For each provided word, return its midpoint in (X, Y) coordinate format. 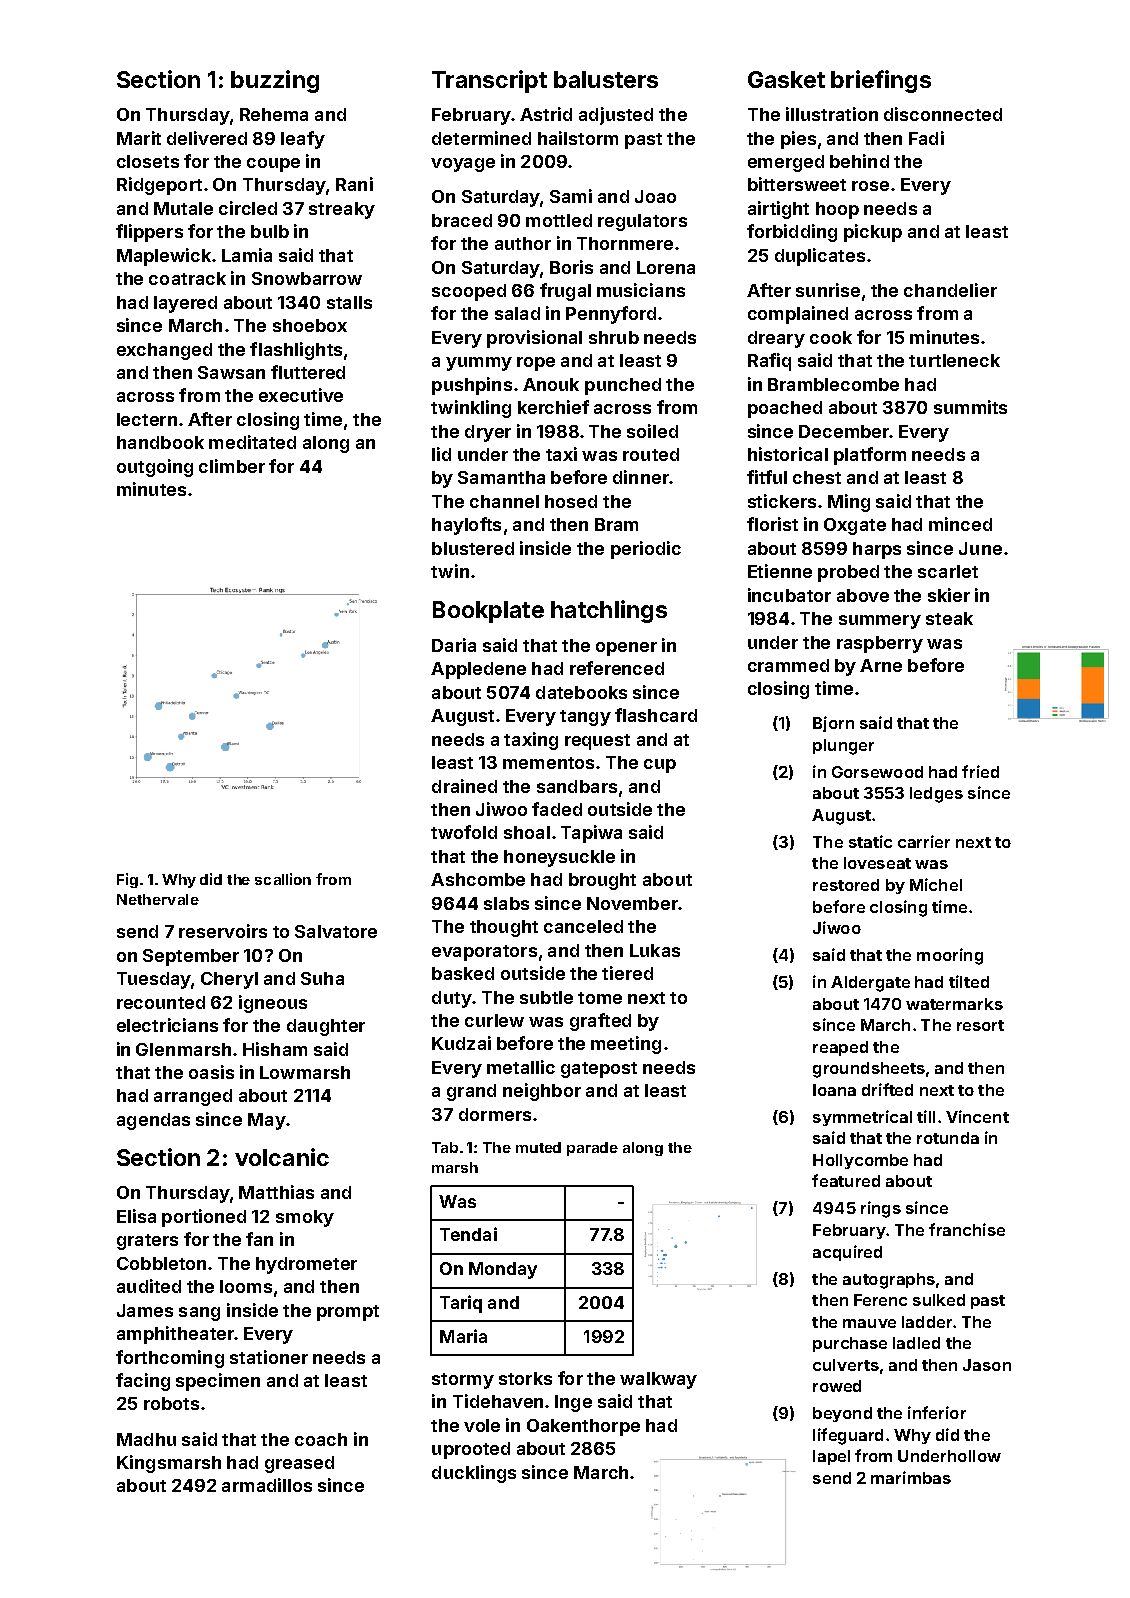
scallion (283, 879)
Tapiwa (591, 834)
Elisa (136, 1216)
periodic (646, 550)
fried (980, 771)
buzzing (275, 81)
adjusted (616, 116)
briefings (881, 81)
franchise (967, 1229)
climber (232, 466)
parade (592, 1149)
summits (970, 407)
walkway (658, 1380)
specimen (218, 1382)
